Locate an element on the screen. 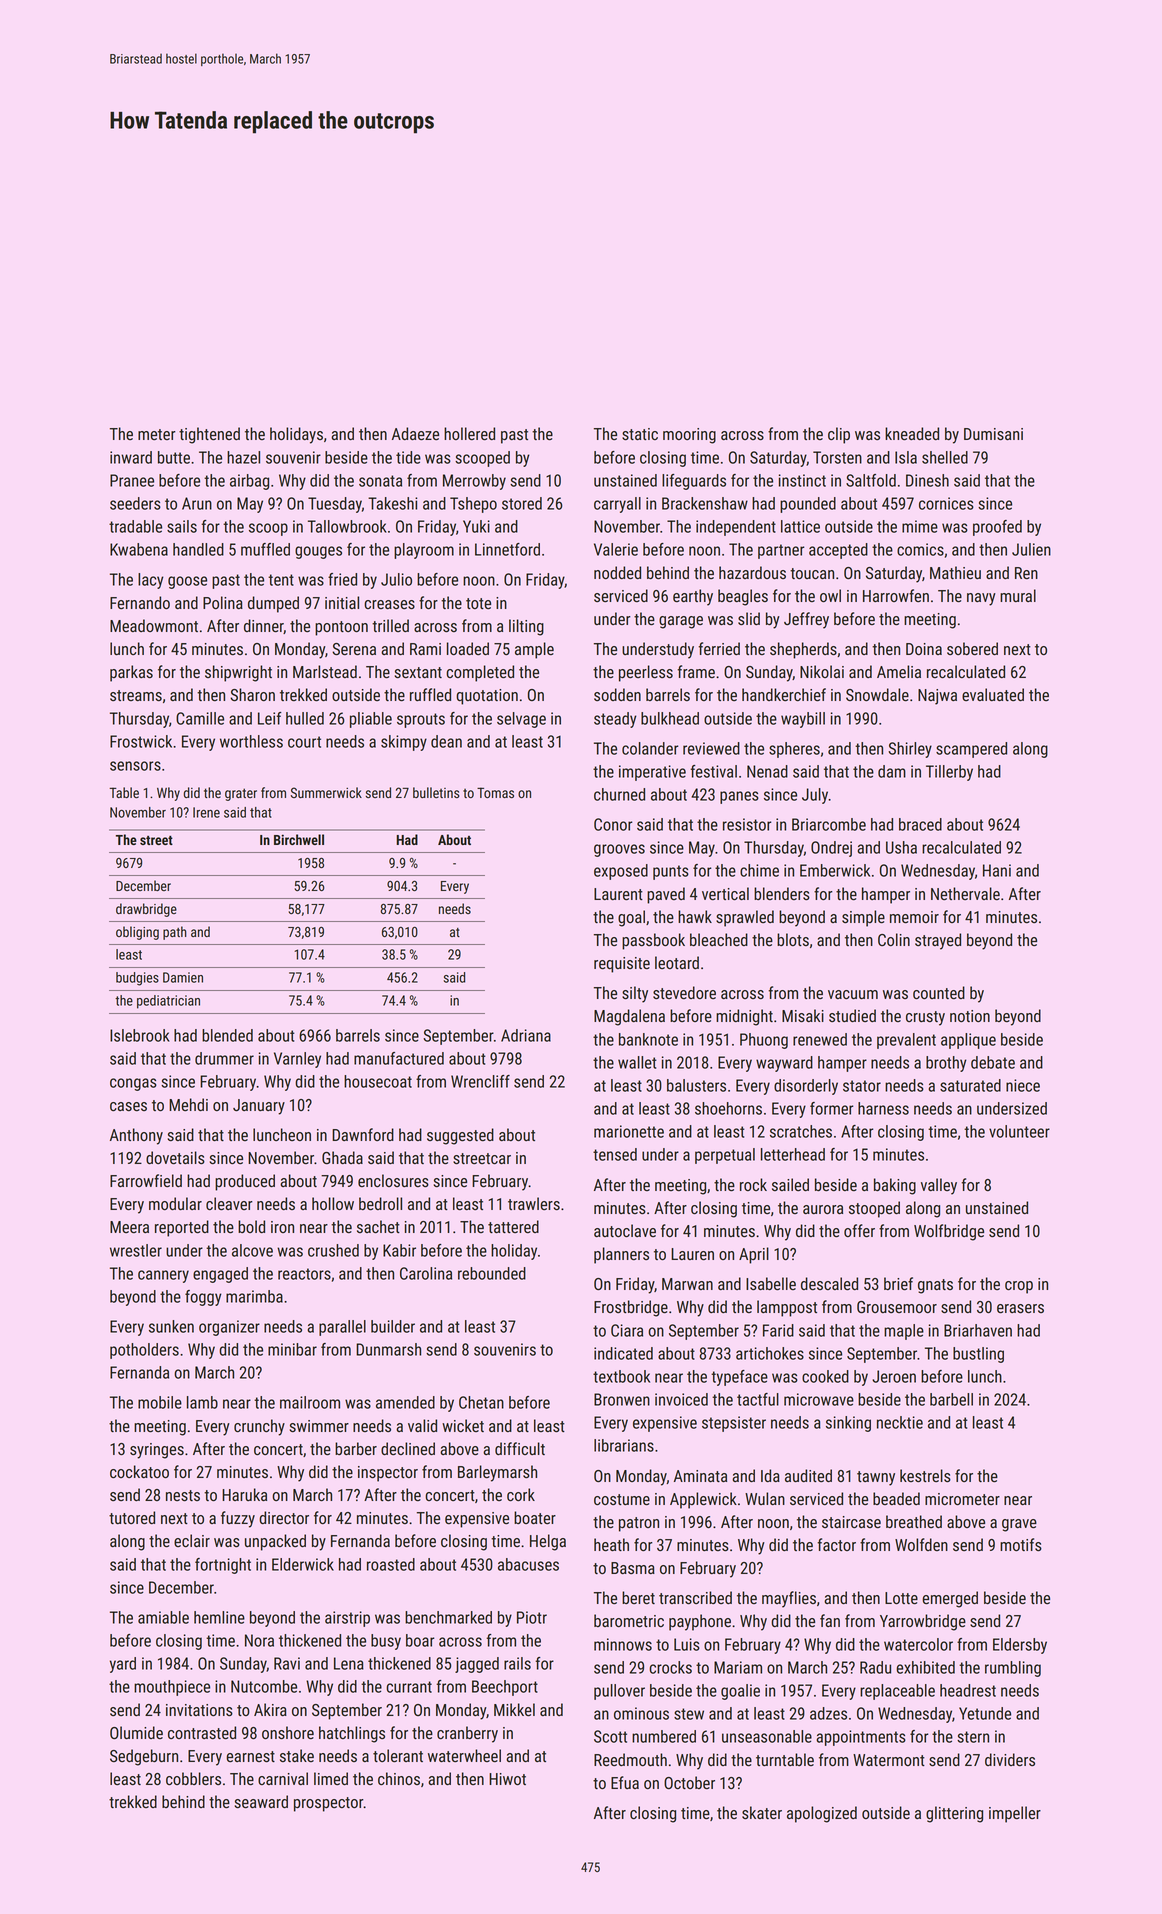 This screenshot has width=1162, height=1914. Anthony is located at coordinates (136, 1136).
